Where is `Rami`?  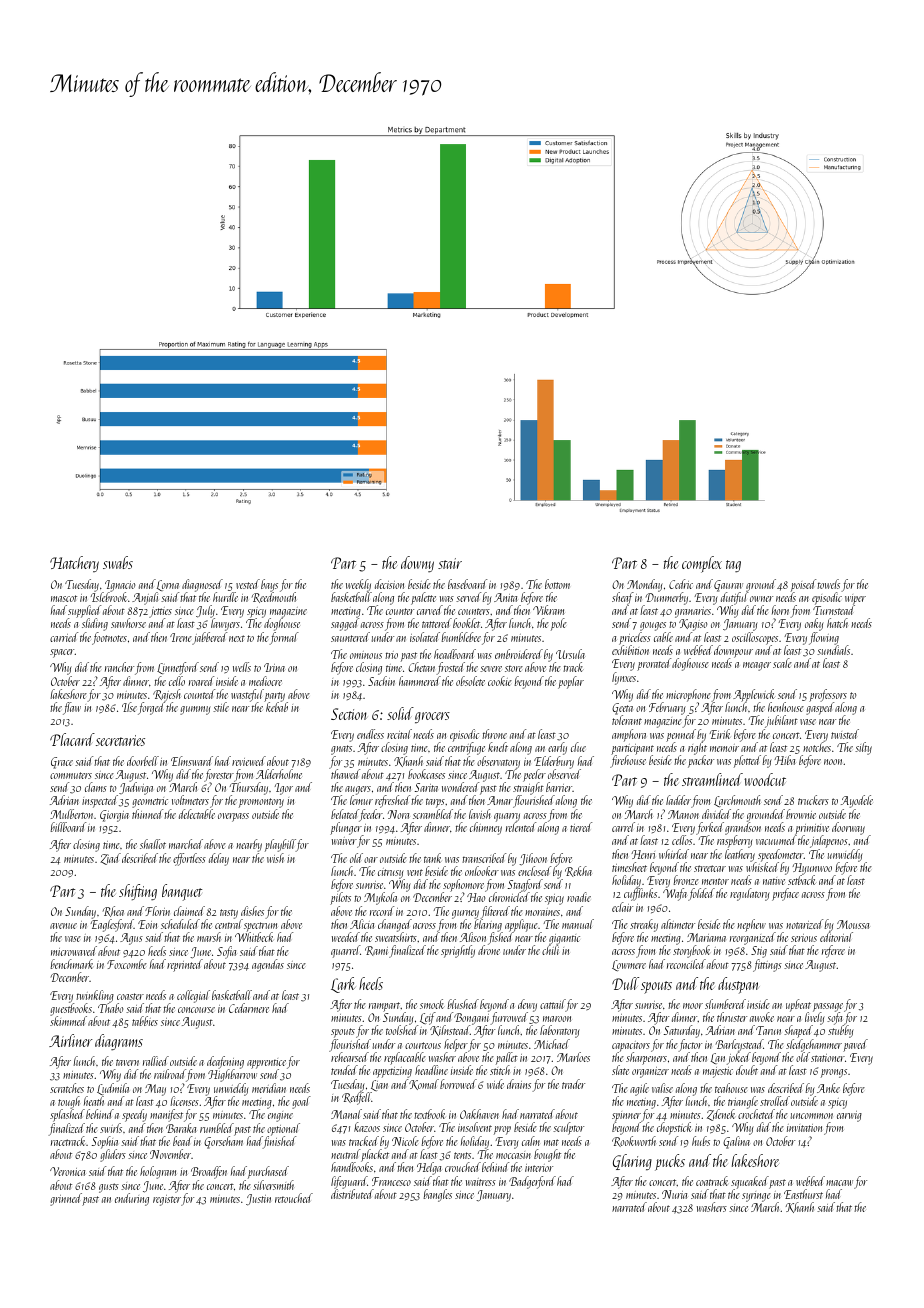
Rami is located at coordinates (376, 951).
